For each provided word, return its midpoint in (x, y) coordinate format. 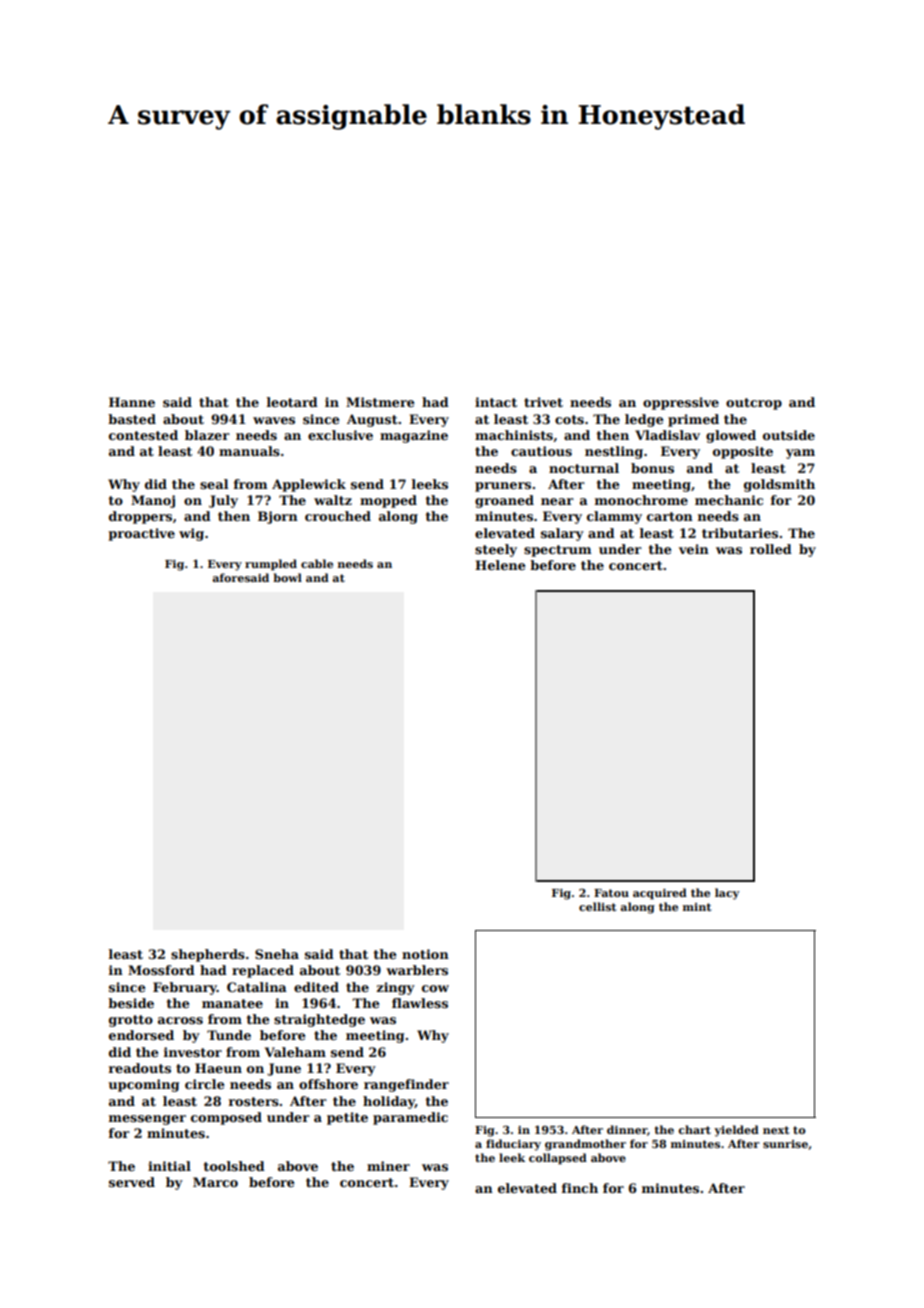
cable (317, 563)
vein (694, 549)
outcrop (754, 404)
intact (496, 402)
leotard (292, 402)
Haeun (218, 1068)
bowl (287, 577)
